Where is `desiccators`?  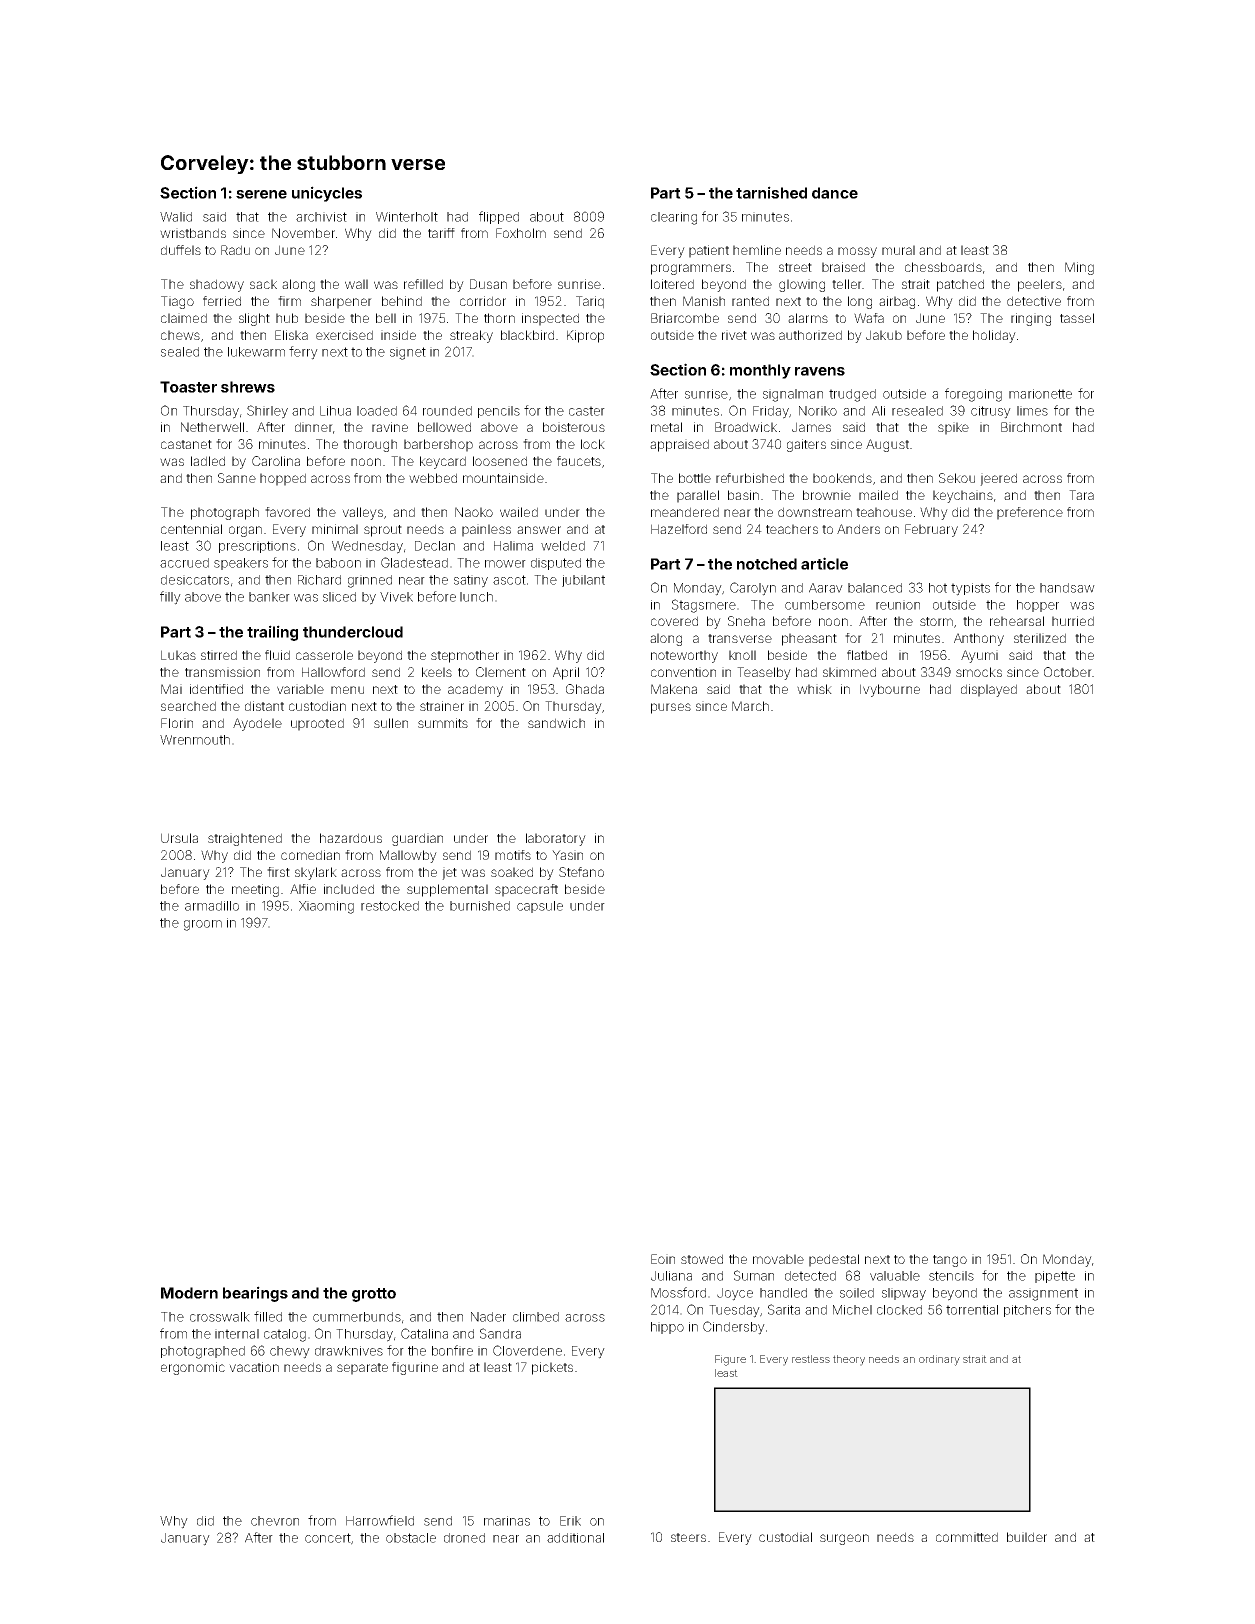
desiccators is located at coordinates (195, 580).
